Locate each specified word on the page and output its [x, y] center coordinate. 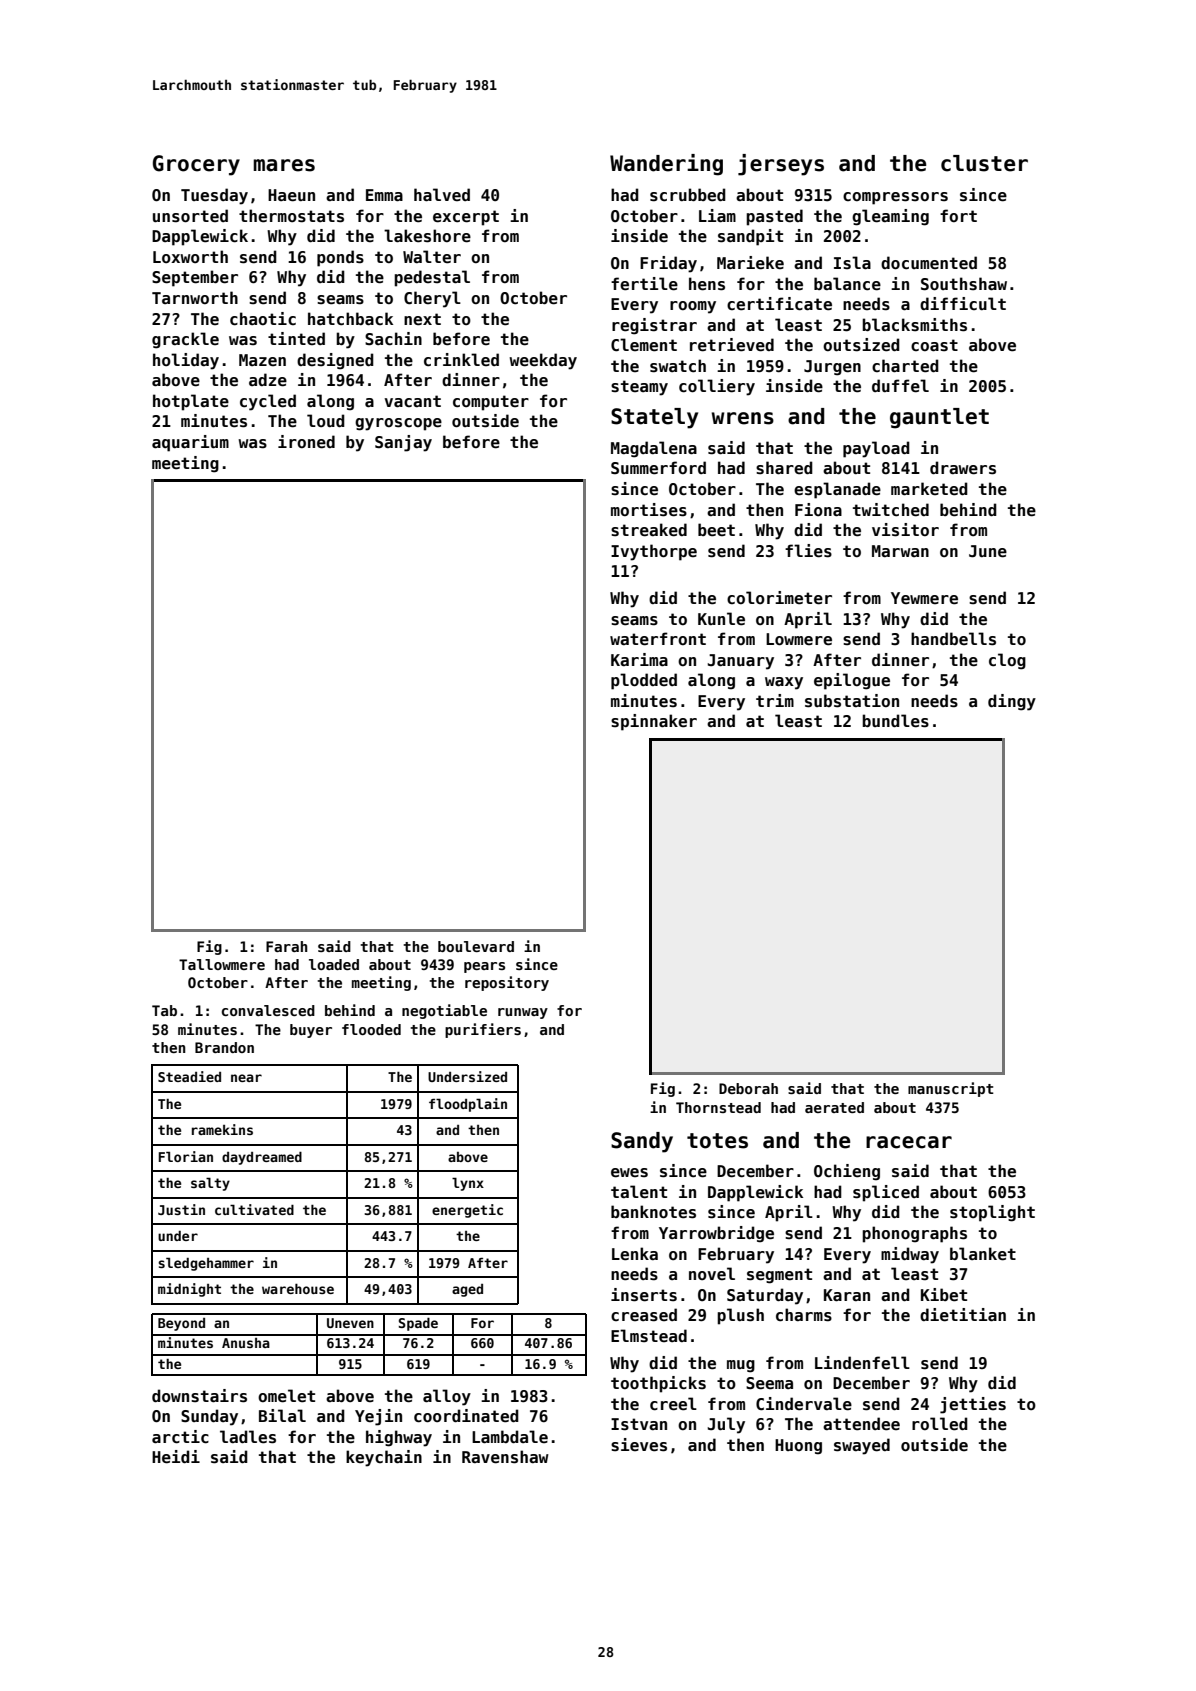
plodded [644, 681]
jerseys [781, 165]
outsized [861, 345]
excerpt [466, 218]
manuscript [951, 1089]
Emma [384, 195]
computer [491, 403]
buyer [311, 1031]
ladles [248, 1437]
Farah [287, 946]
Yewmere [924, 598]
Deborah [748, 1088]
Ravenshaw [505, 1457]
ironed [306, 442]
